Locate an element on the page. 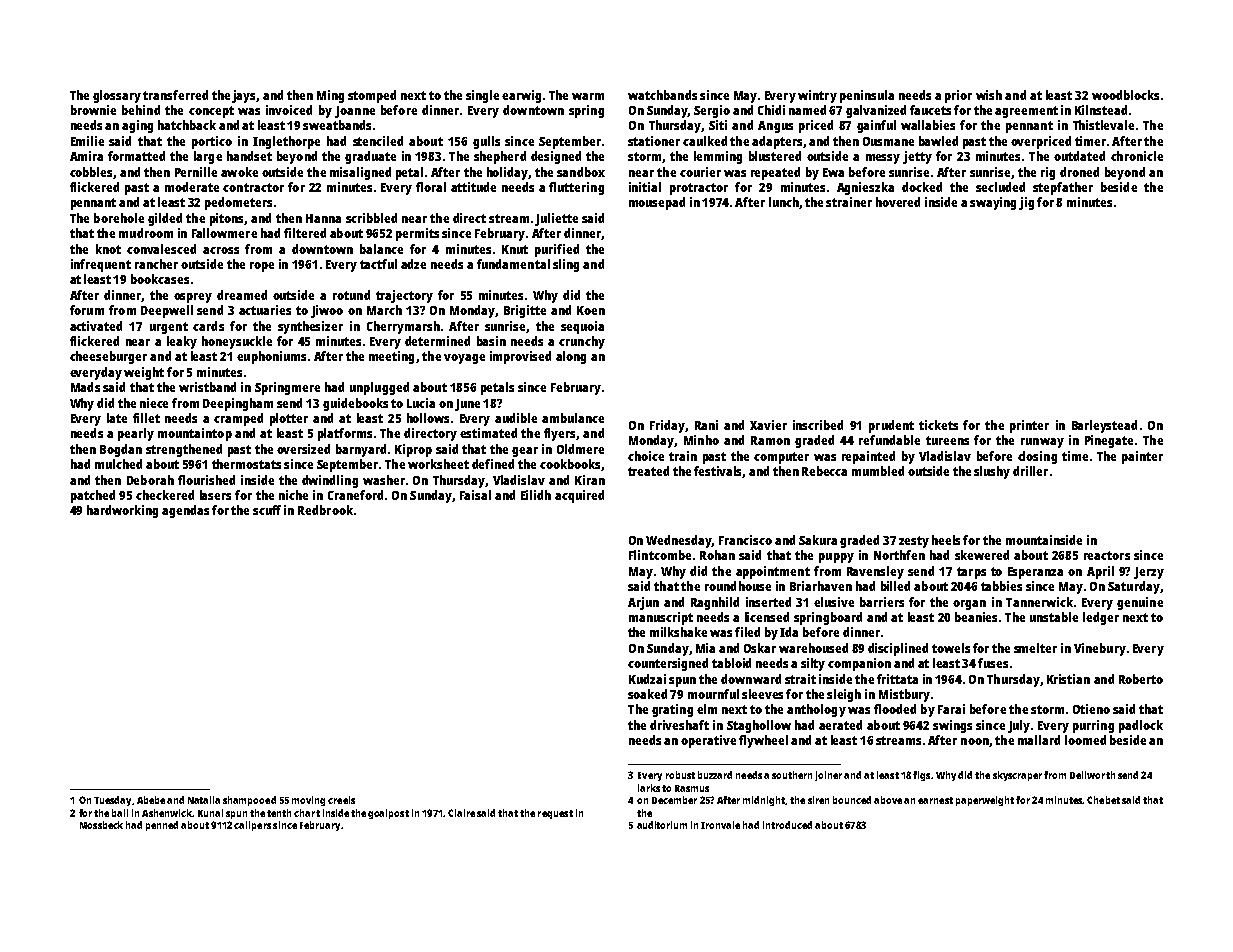 The image size is (1233, 952). wish is located at coordinates (989, 95).
